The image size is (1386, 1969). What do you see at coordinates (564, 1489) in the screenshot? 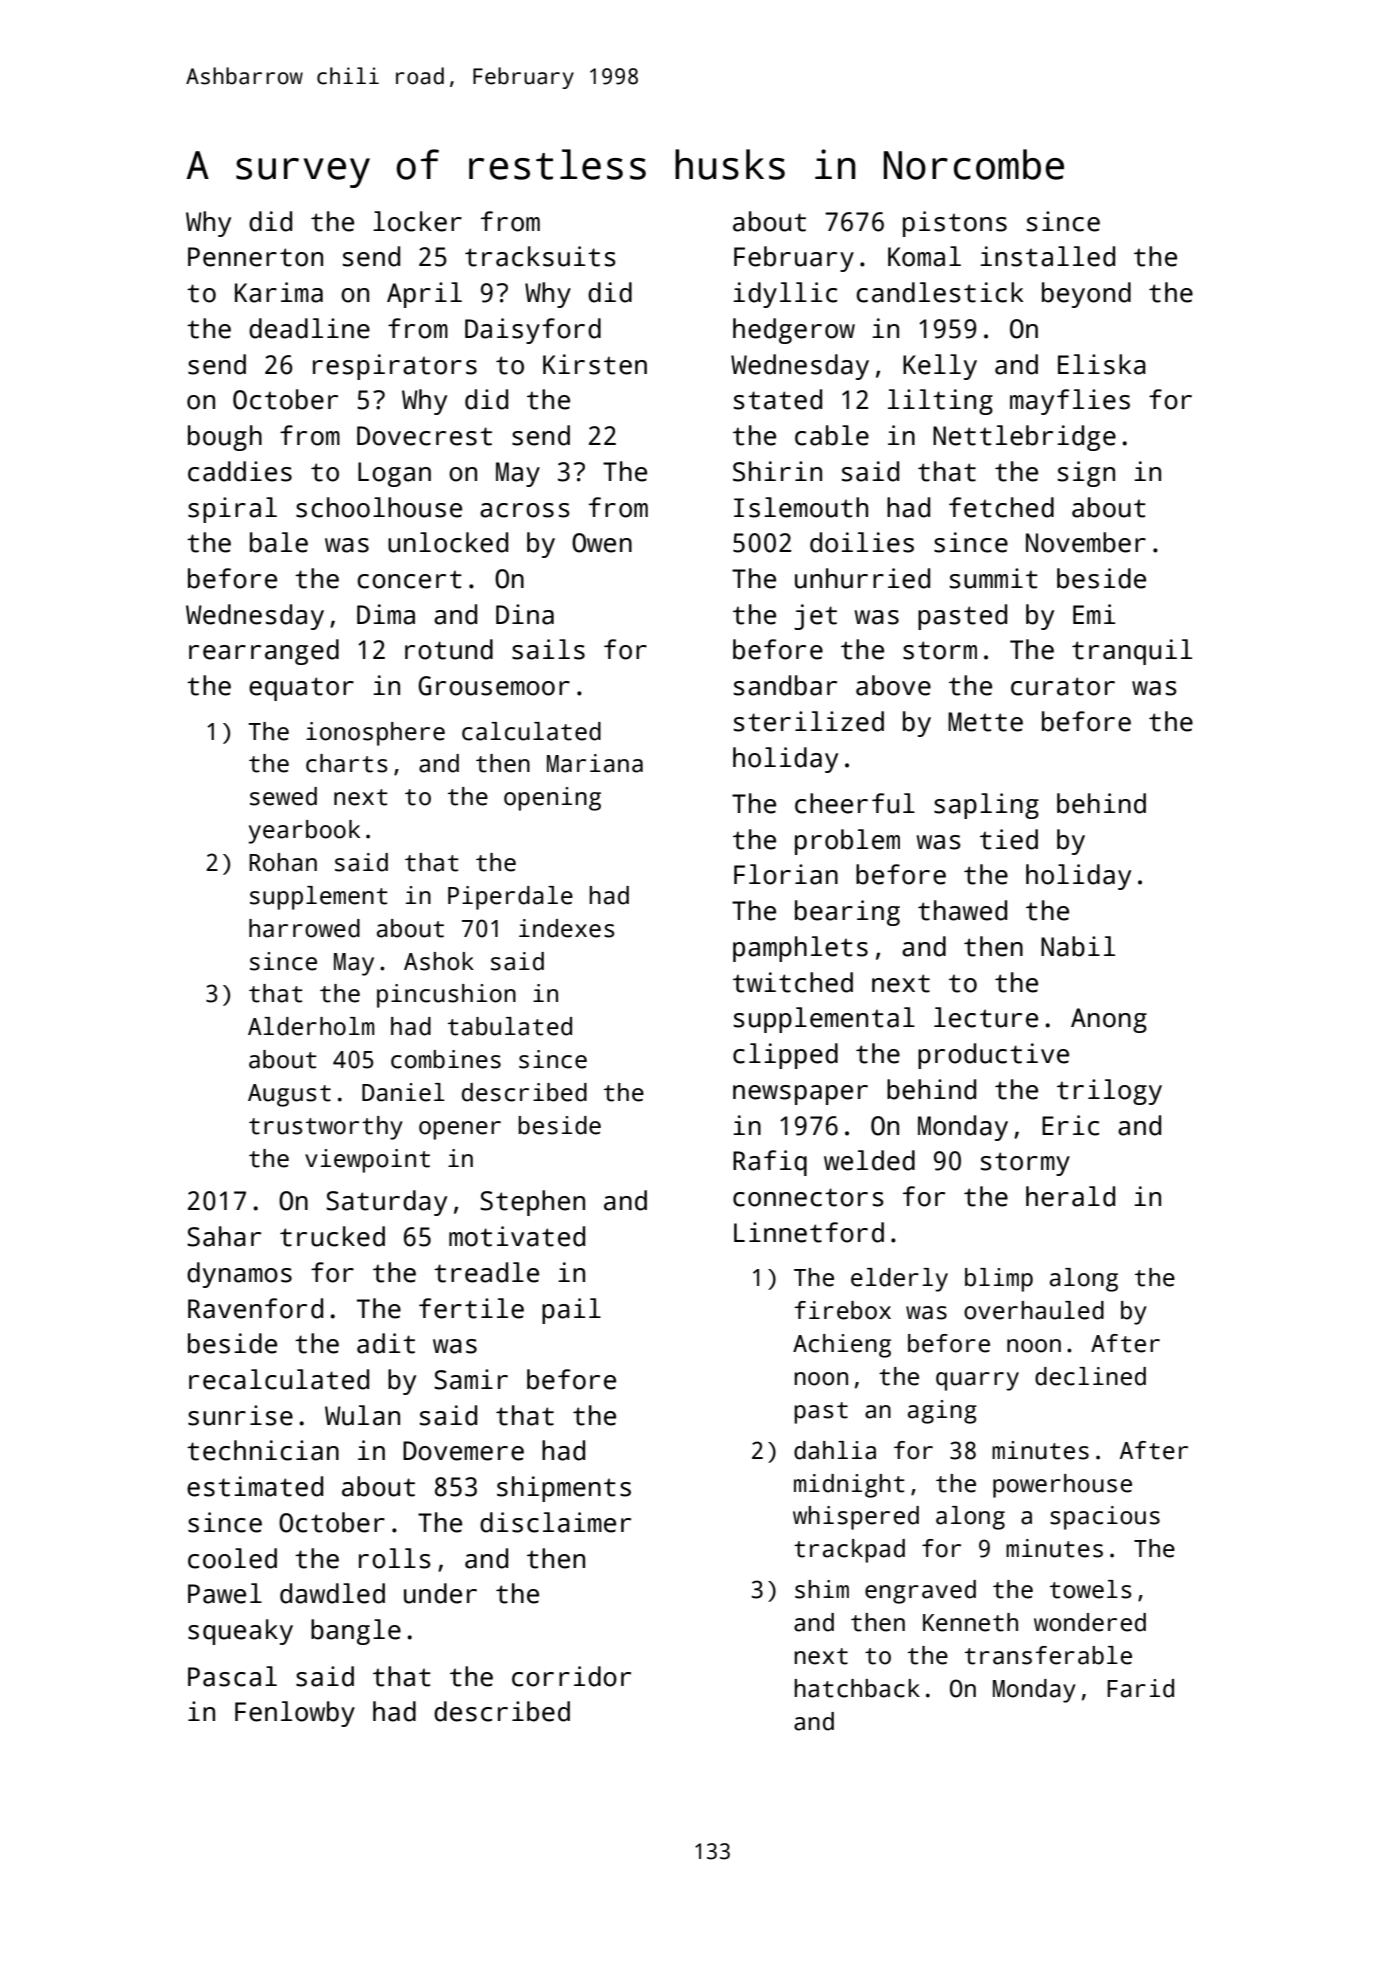
I see `shipments` at bounding box center [564, 1489].
